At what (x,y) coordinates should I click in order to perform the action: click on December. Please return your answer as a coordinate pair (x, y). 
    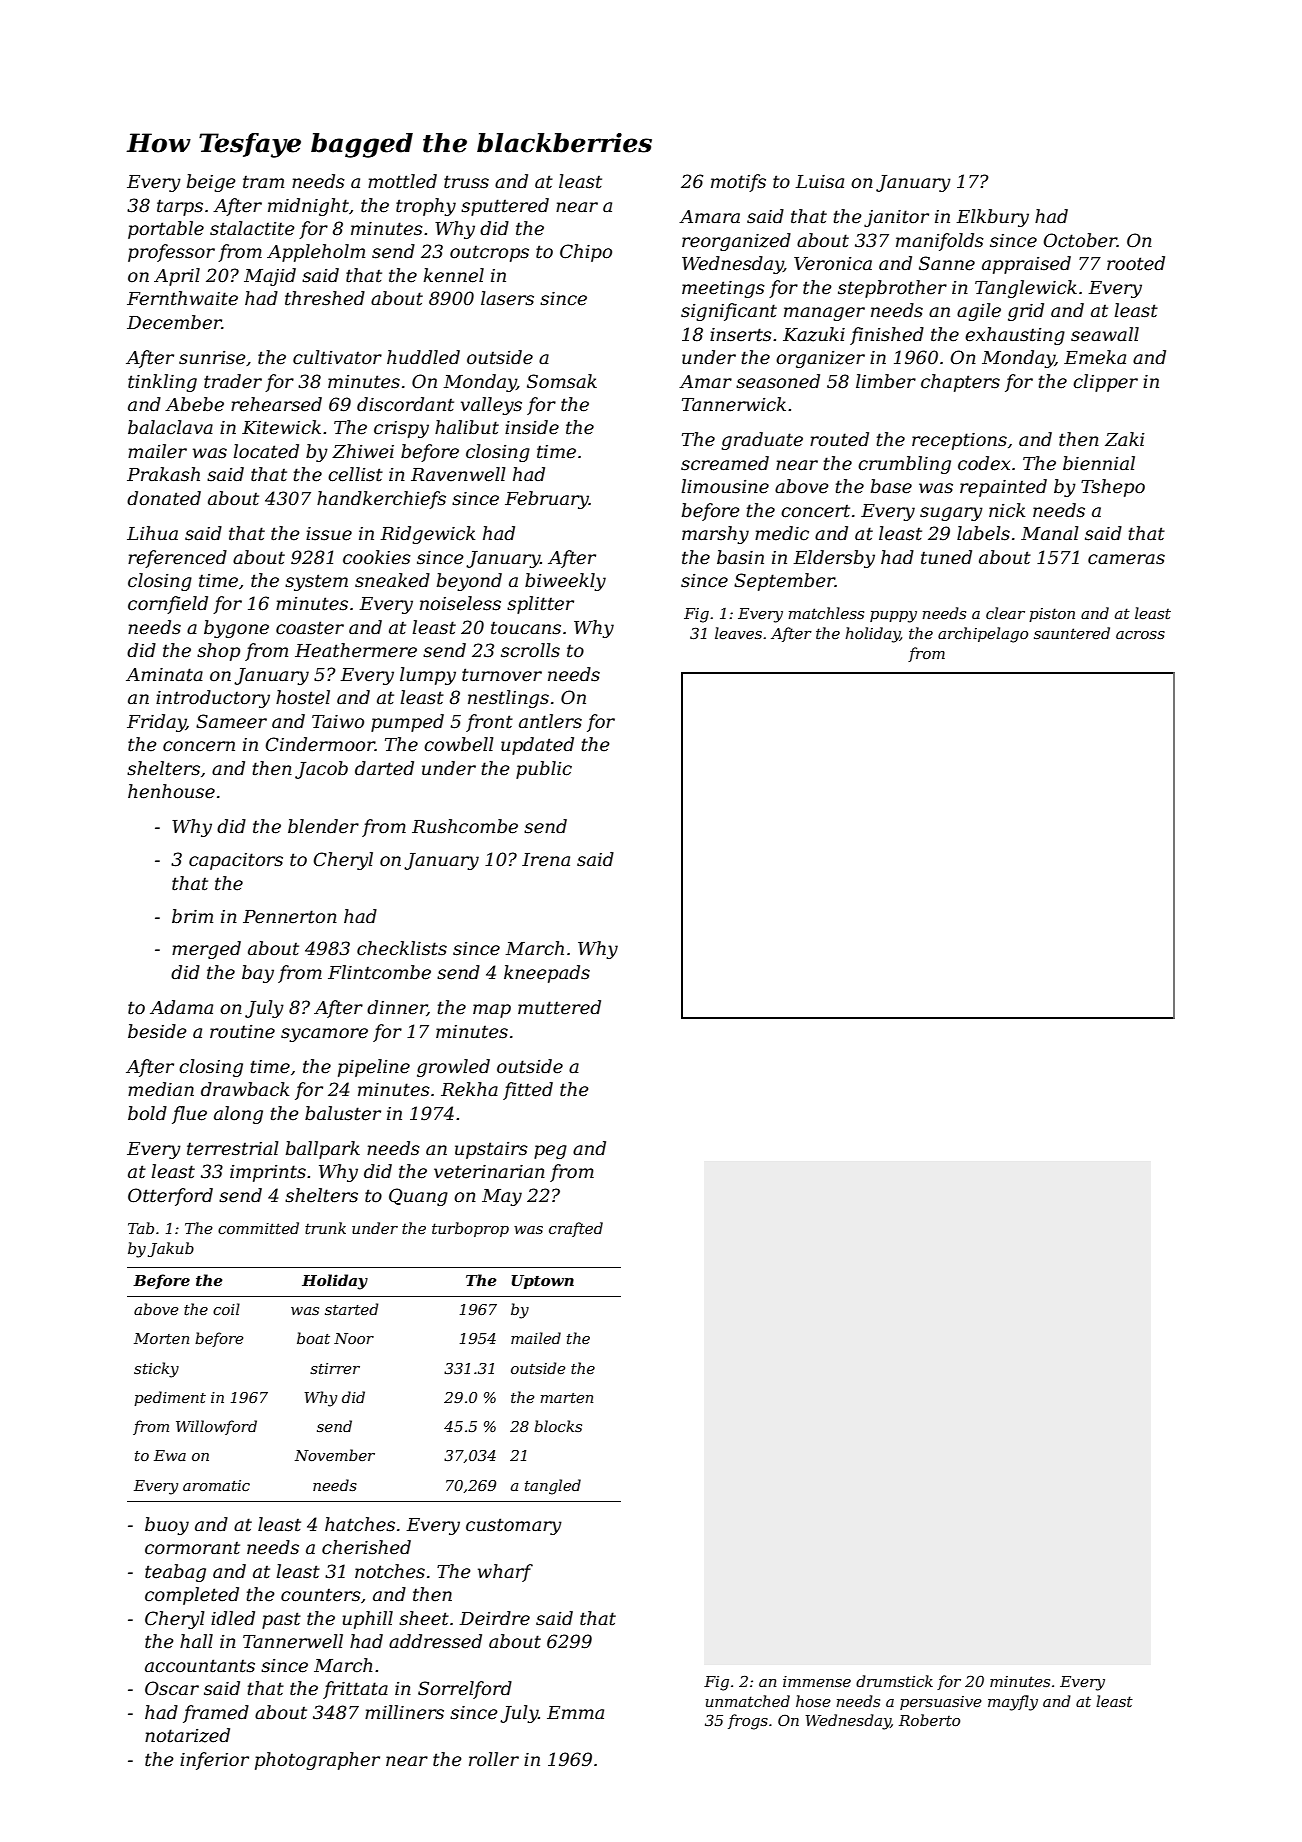
    Looking at the image, I should click on (174, 322).
